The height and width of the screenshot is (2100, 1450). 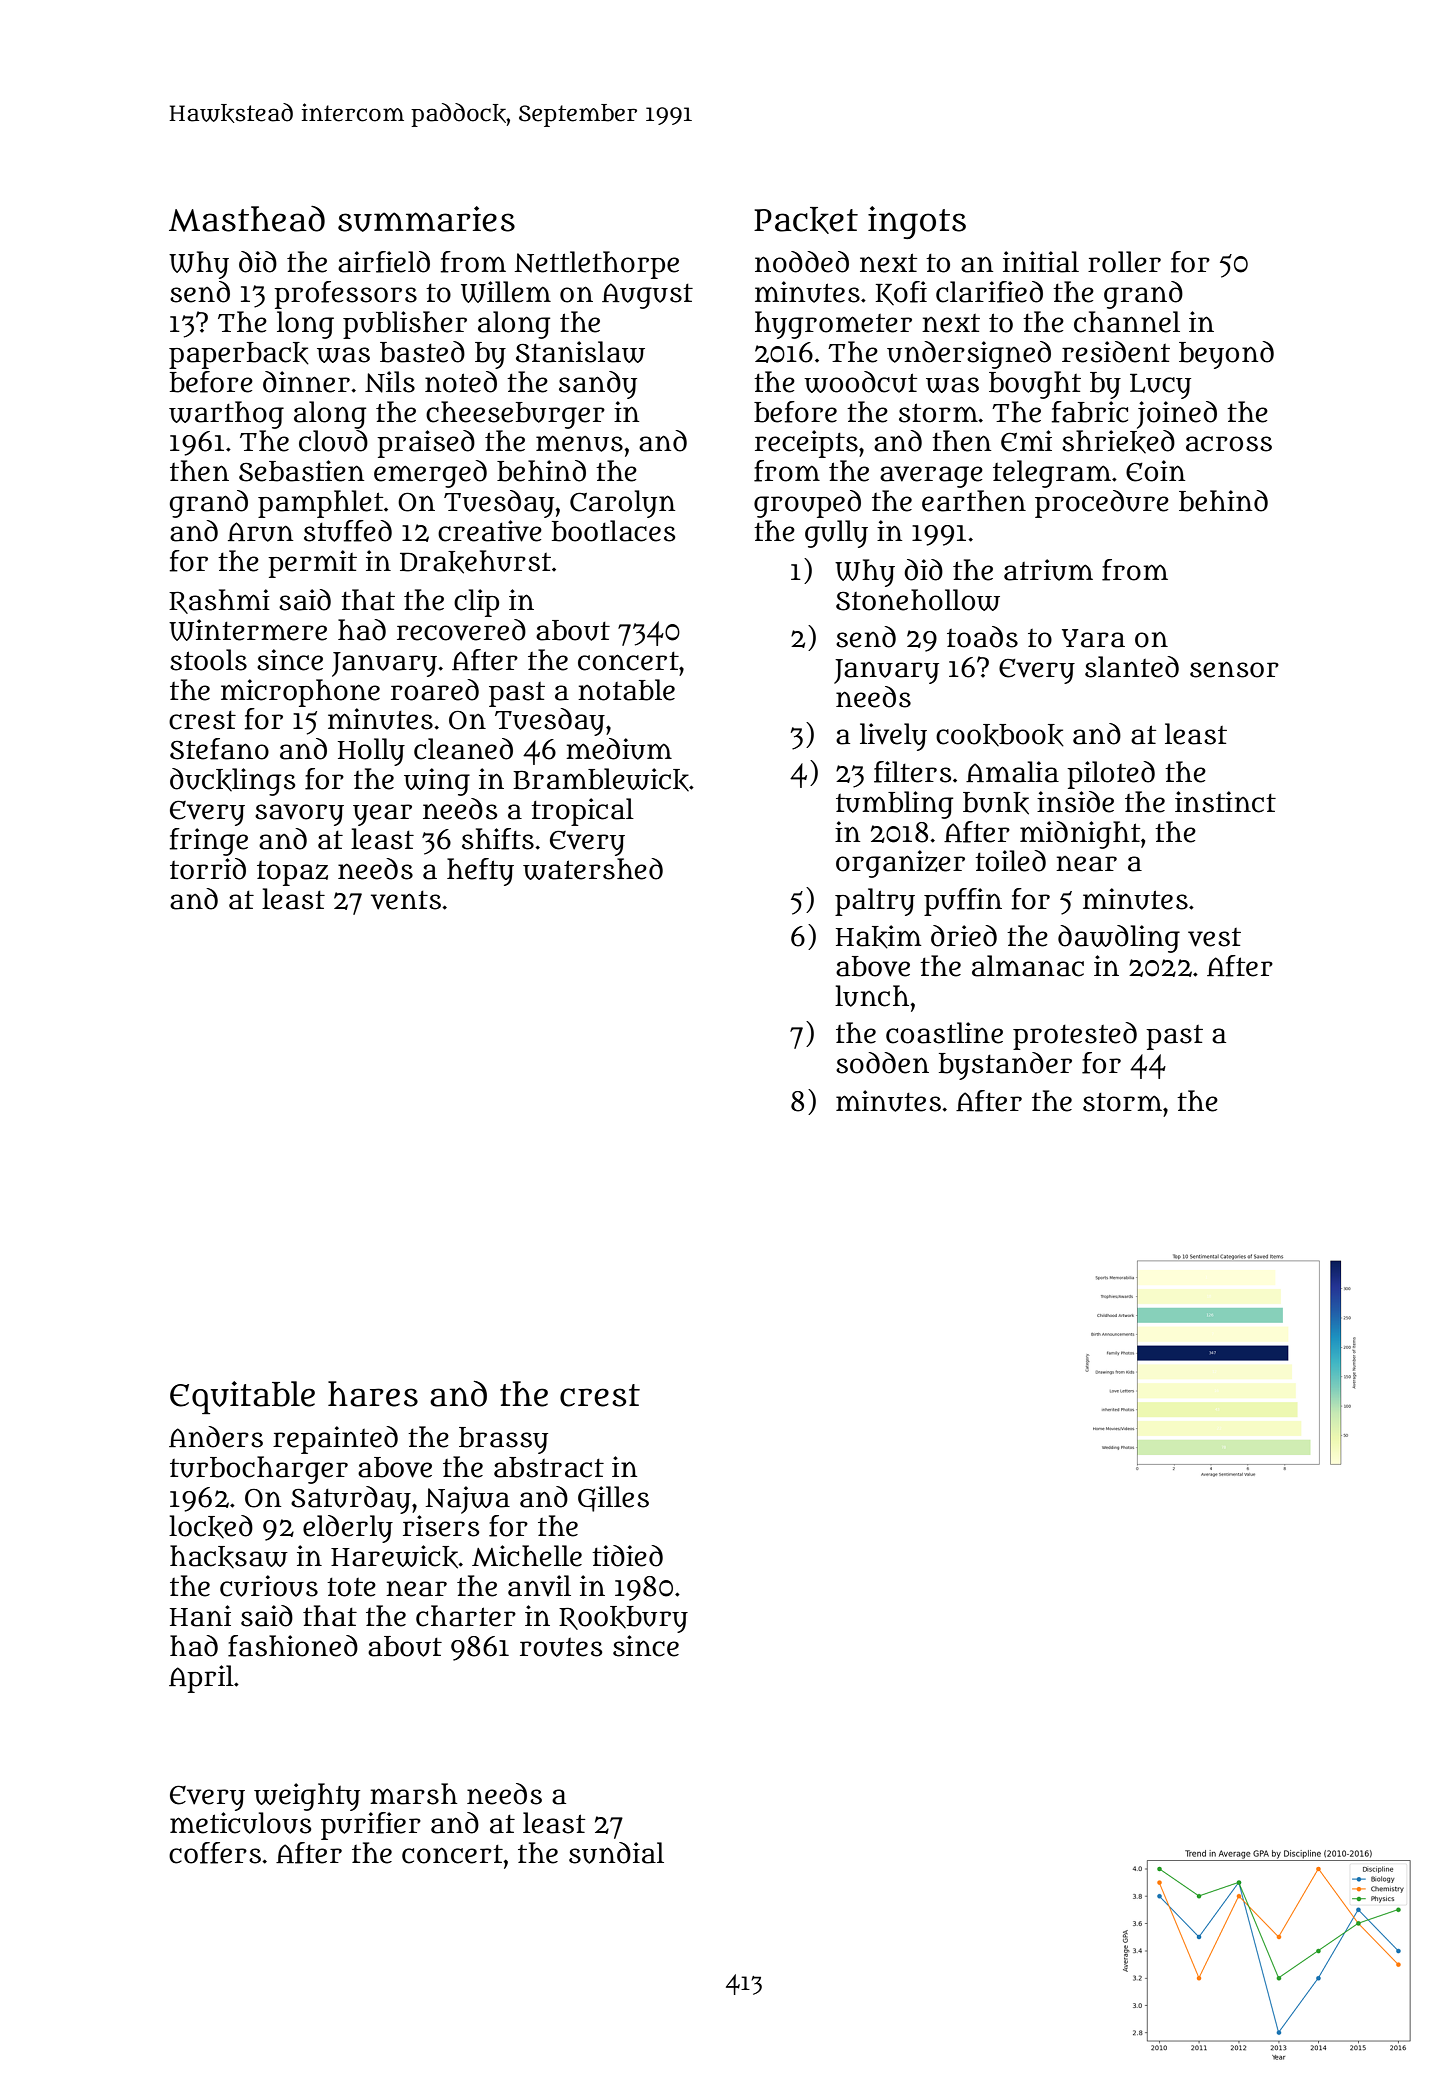 What do you see at coordinates (1124, 262) in the screenshot?
I see `roller` at bounding box center [1124, 262].
